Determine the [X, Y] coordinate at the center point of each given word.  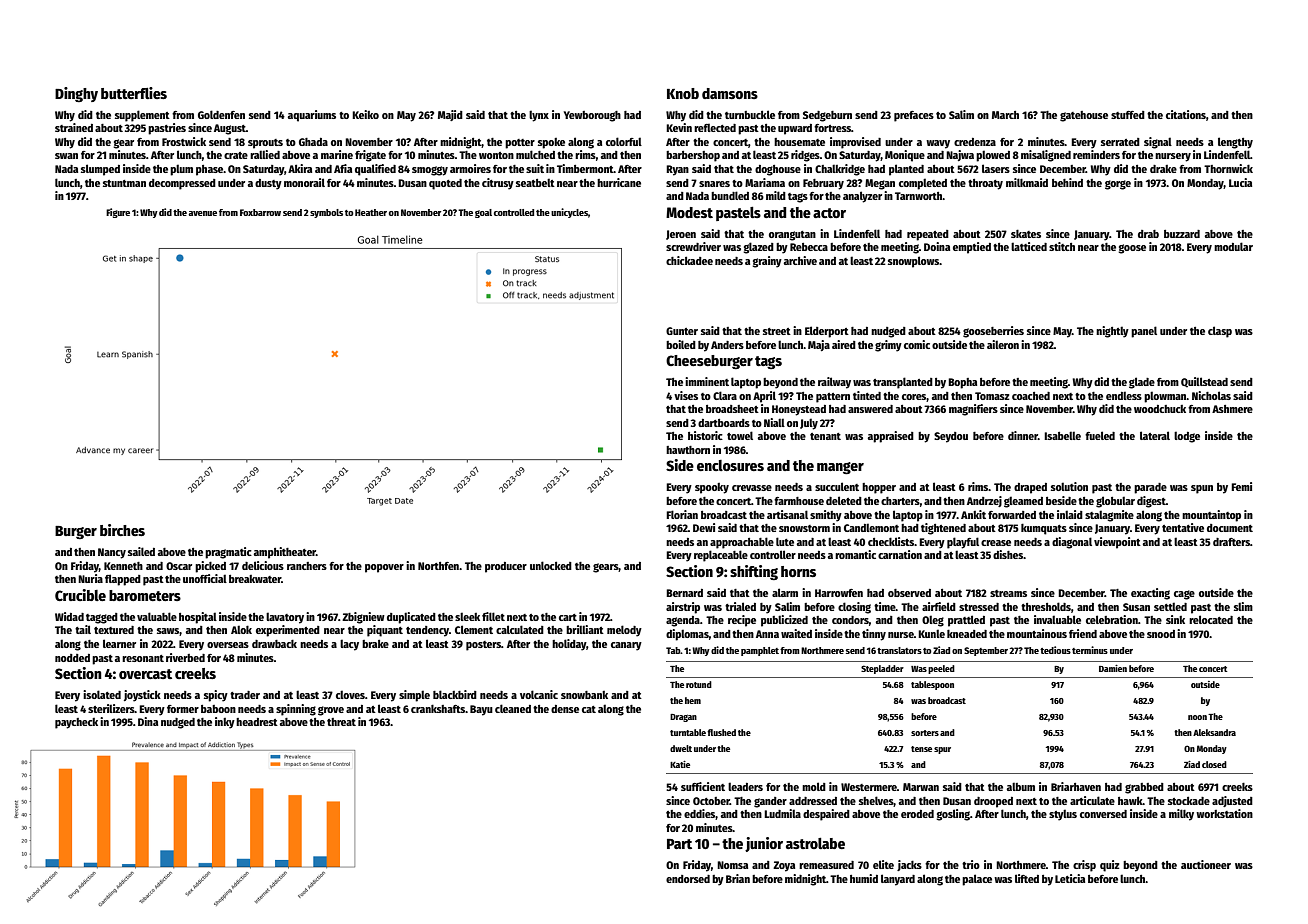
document [1230, 528]
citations [1186, 114]
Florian [682, 514]
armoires [470, 168]
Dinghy [76, 94]
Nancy [112, 553]
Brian [738, 878]
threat [341, 722]
